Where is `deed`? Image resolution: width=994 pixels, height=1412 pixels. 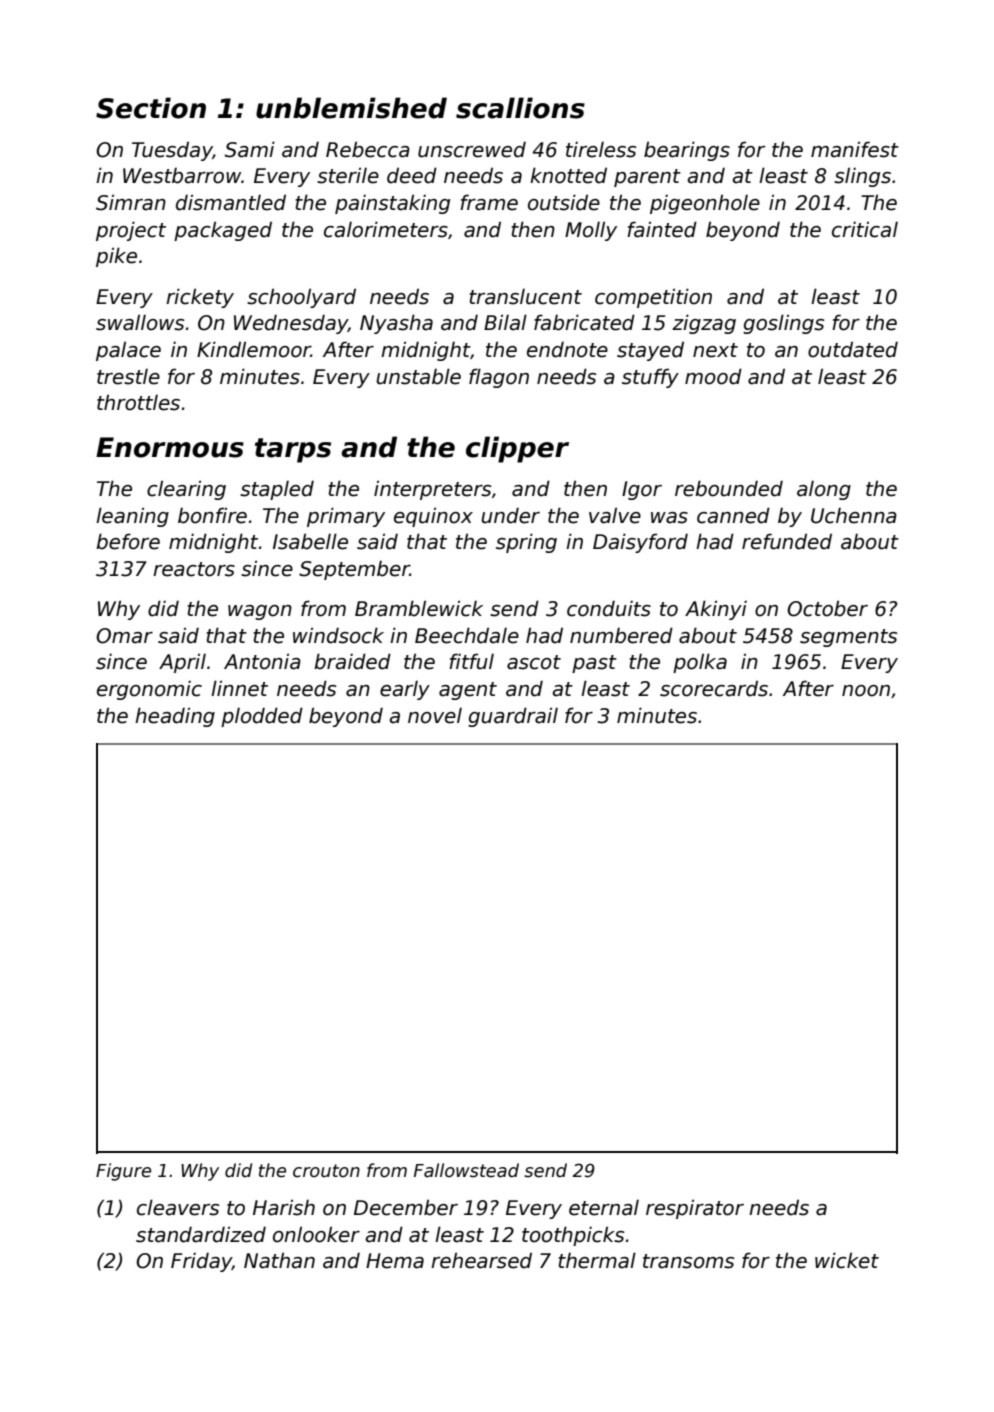
deed is located at coordinates (412, 175).
